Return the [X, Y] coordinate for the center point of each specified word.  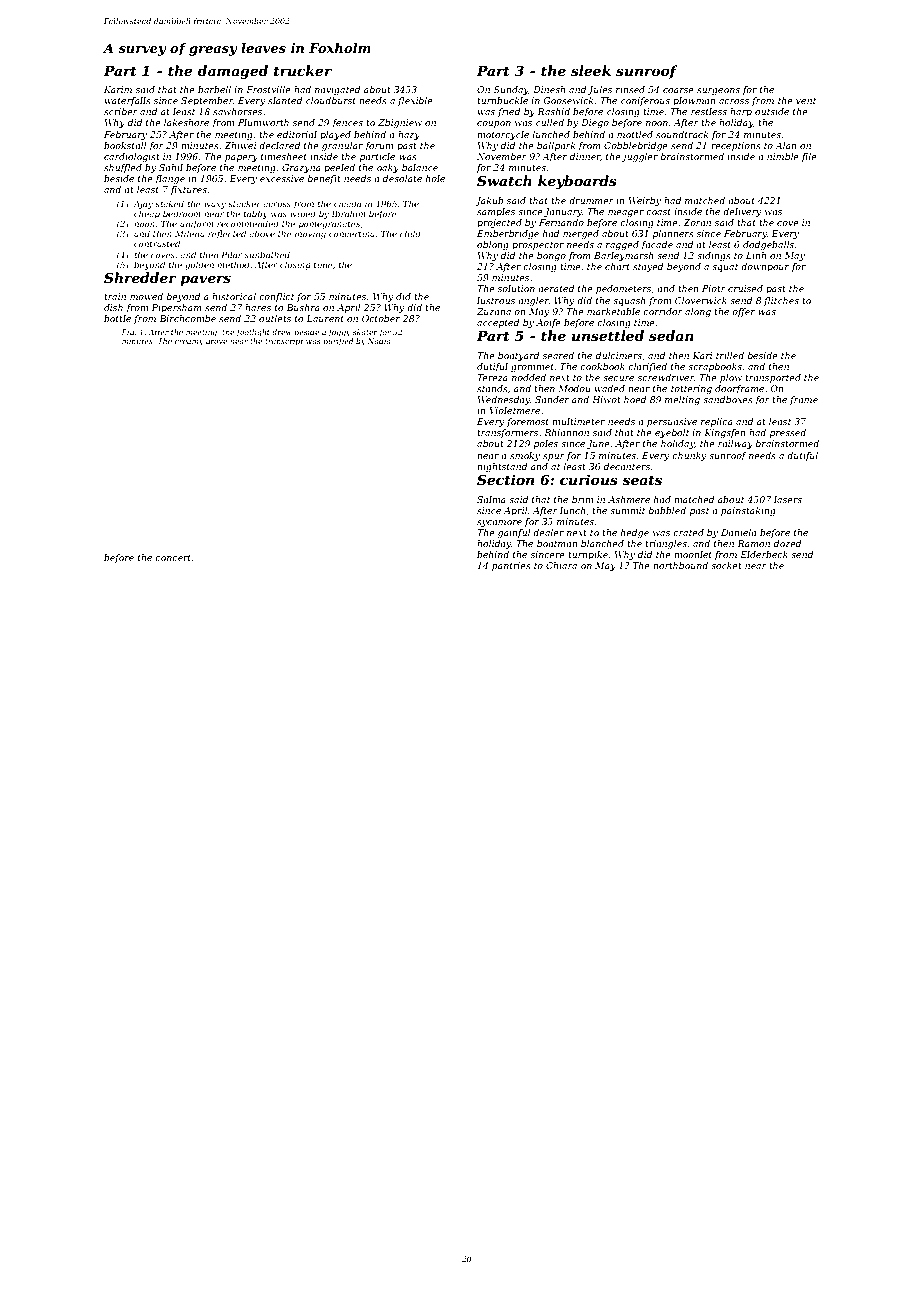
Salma [491, 499]
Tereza [492, 377]
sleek [591, 70]
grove [216, 343]
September [207, 101]
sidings [714, 256]
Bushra [303, 307]
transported [773, 378]
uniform [197, 224]
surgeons [718, 91]
